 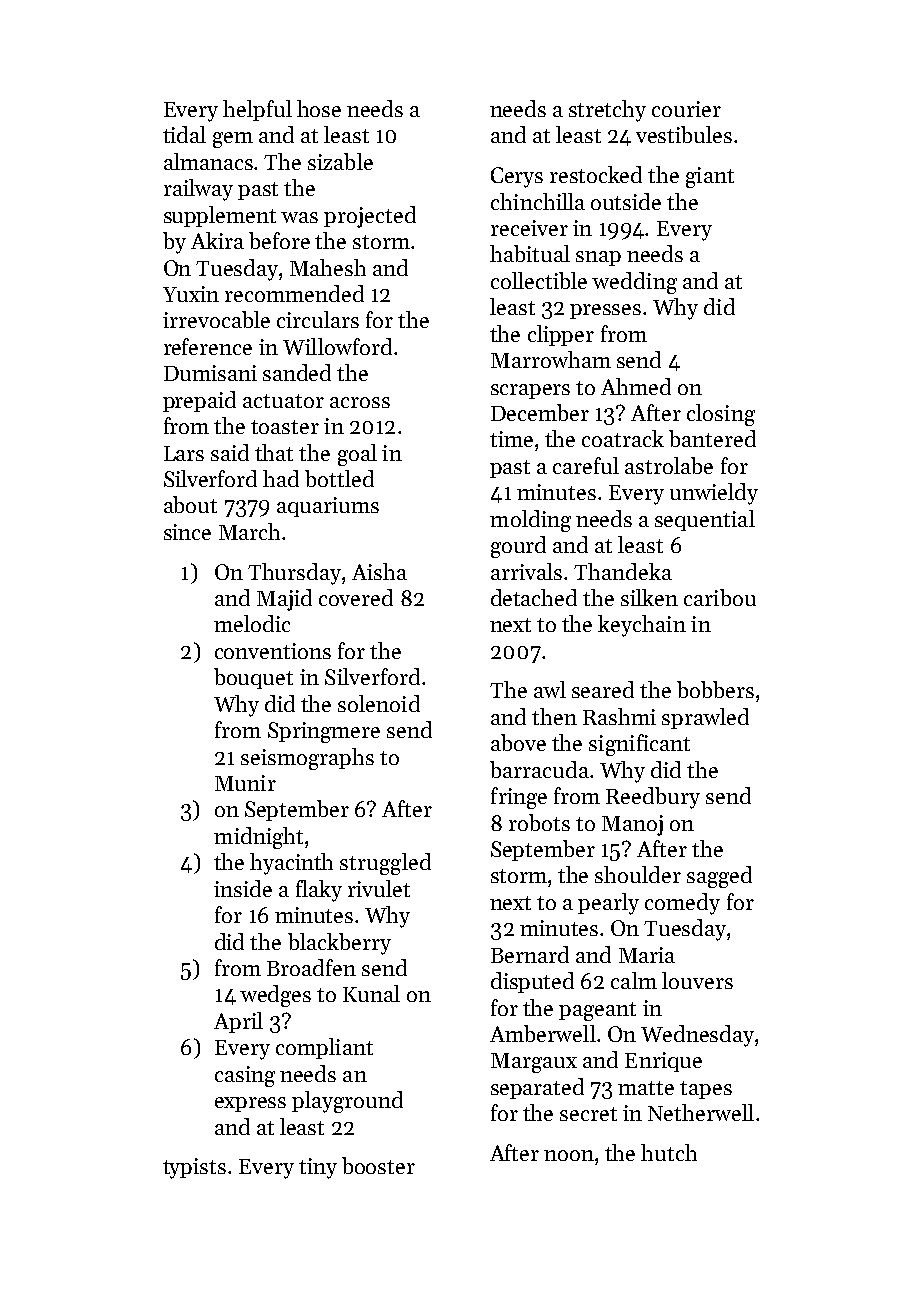 I want to click on April, so click(x=238, y=1022).
